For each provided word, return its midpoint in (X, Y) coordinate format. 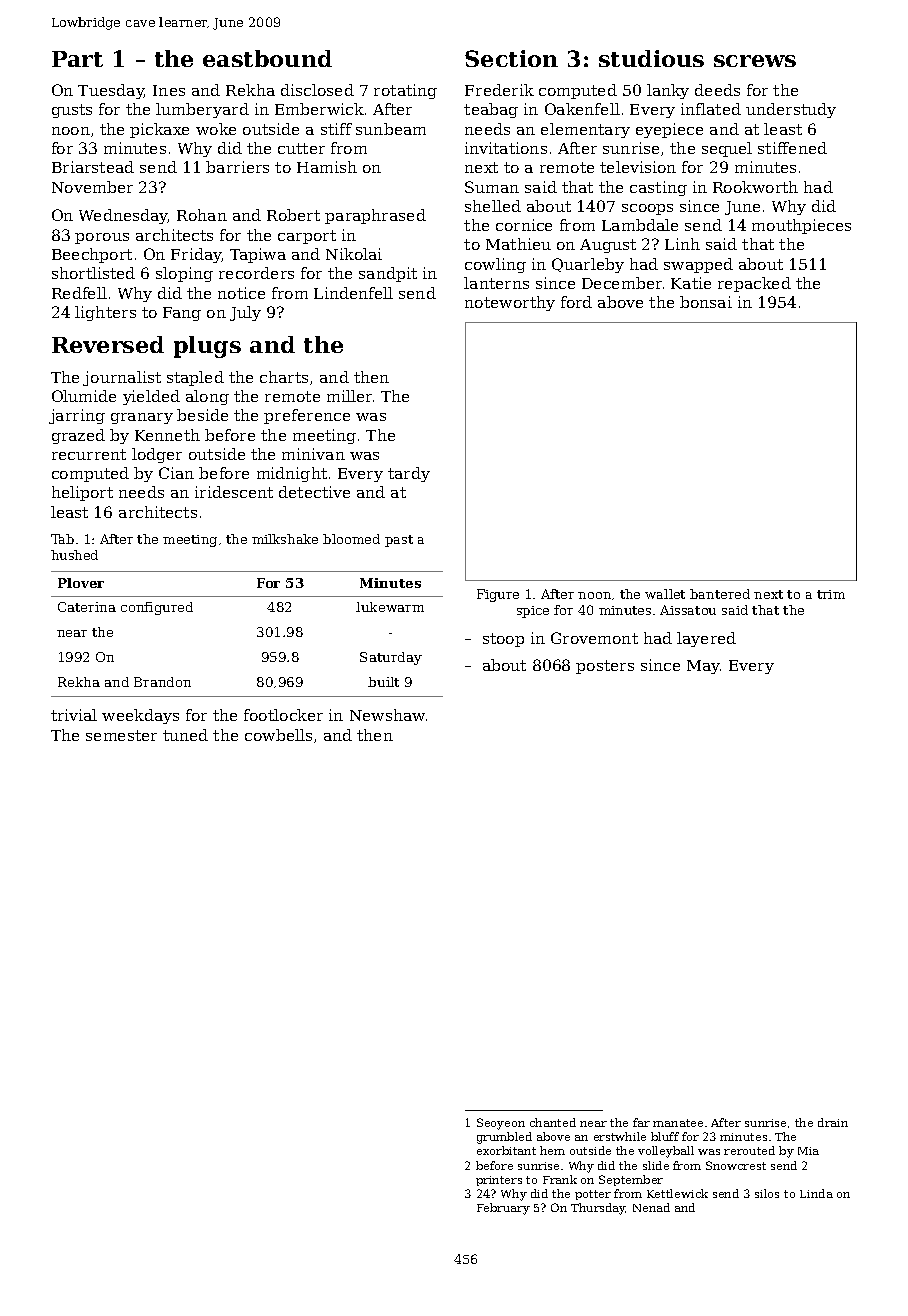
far (641, 1122)
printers (499, 1181)
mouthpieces (801, 226)
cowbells (278, 735)
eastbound (267, 58)
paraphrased (375, 216)
